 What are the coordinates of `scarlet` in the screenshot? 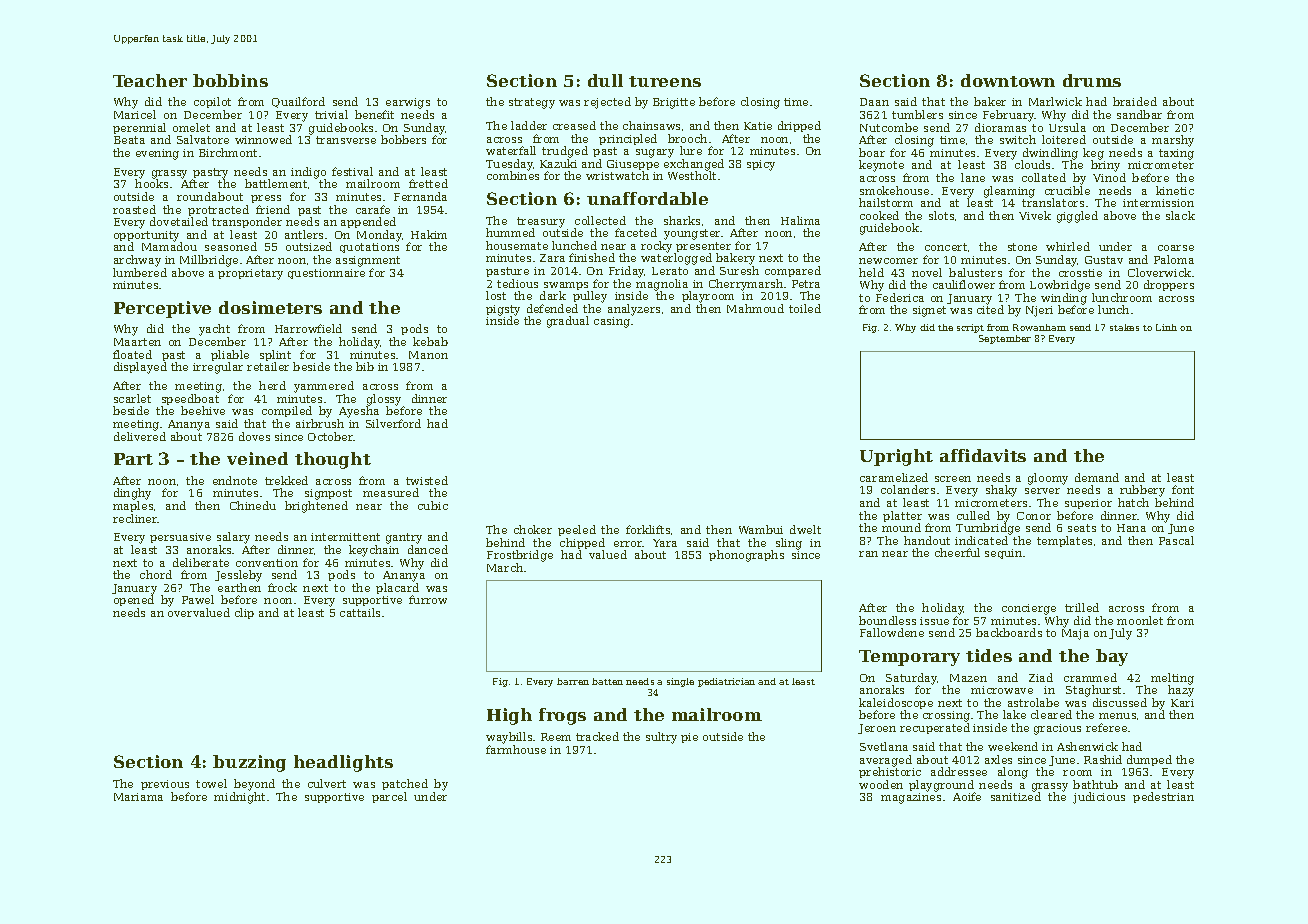 It's located at (132, 398).
